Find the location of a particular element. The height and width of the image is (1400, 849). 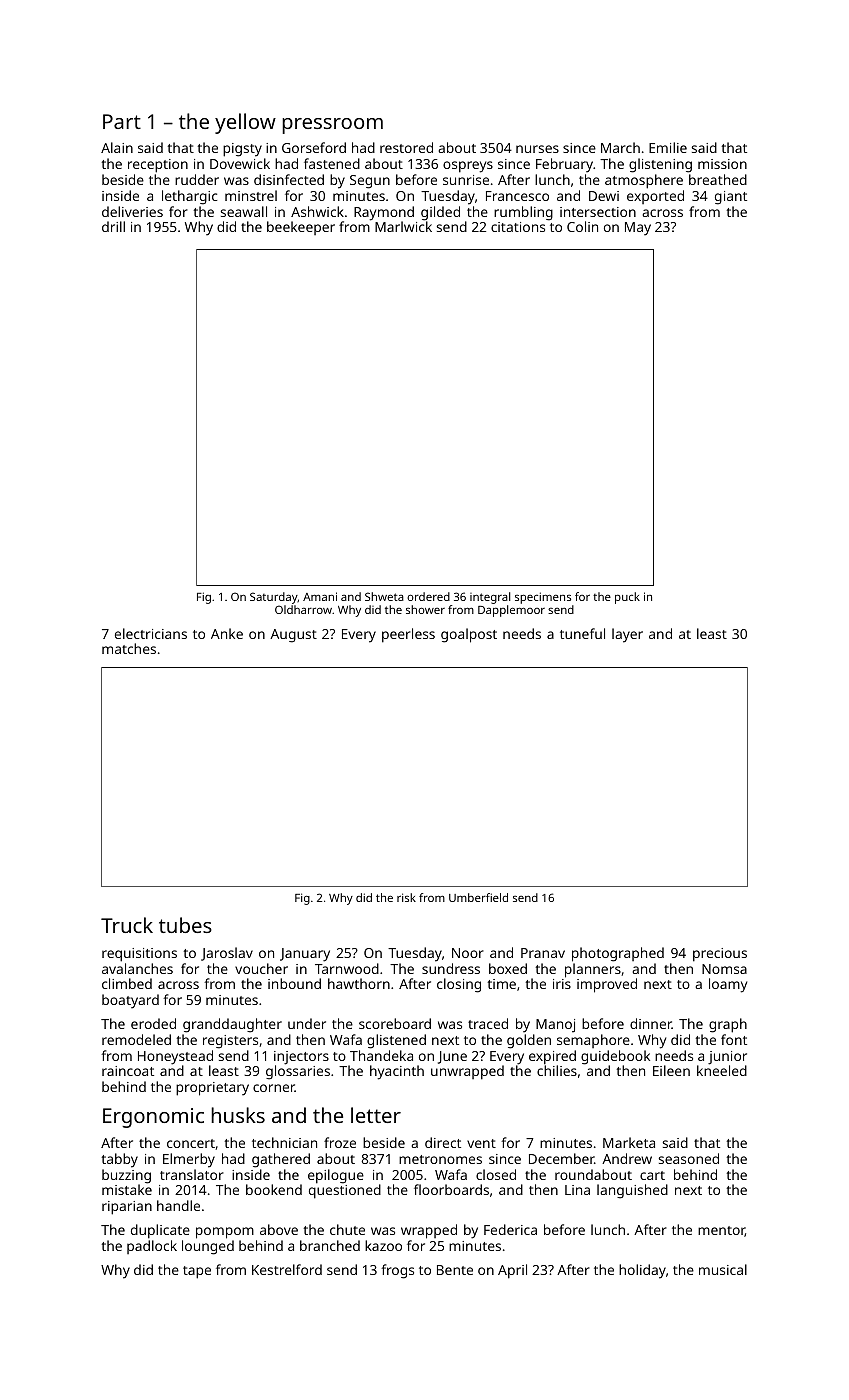

peerless is located at coordinates (408, 635).
